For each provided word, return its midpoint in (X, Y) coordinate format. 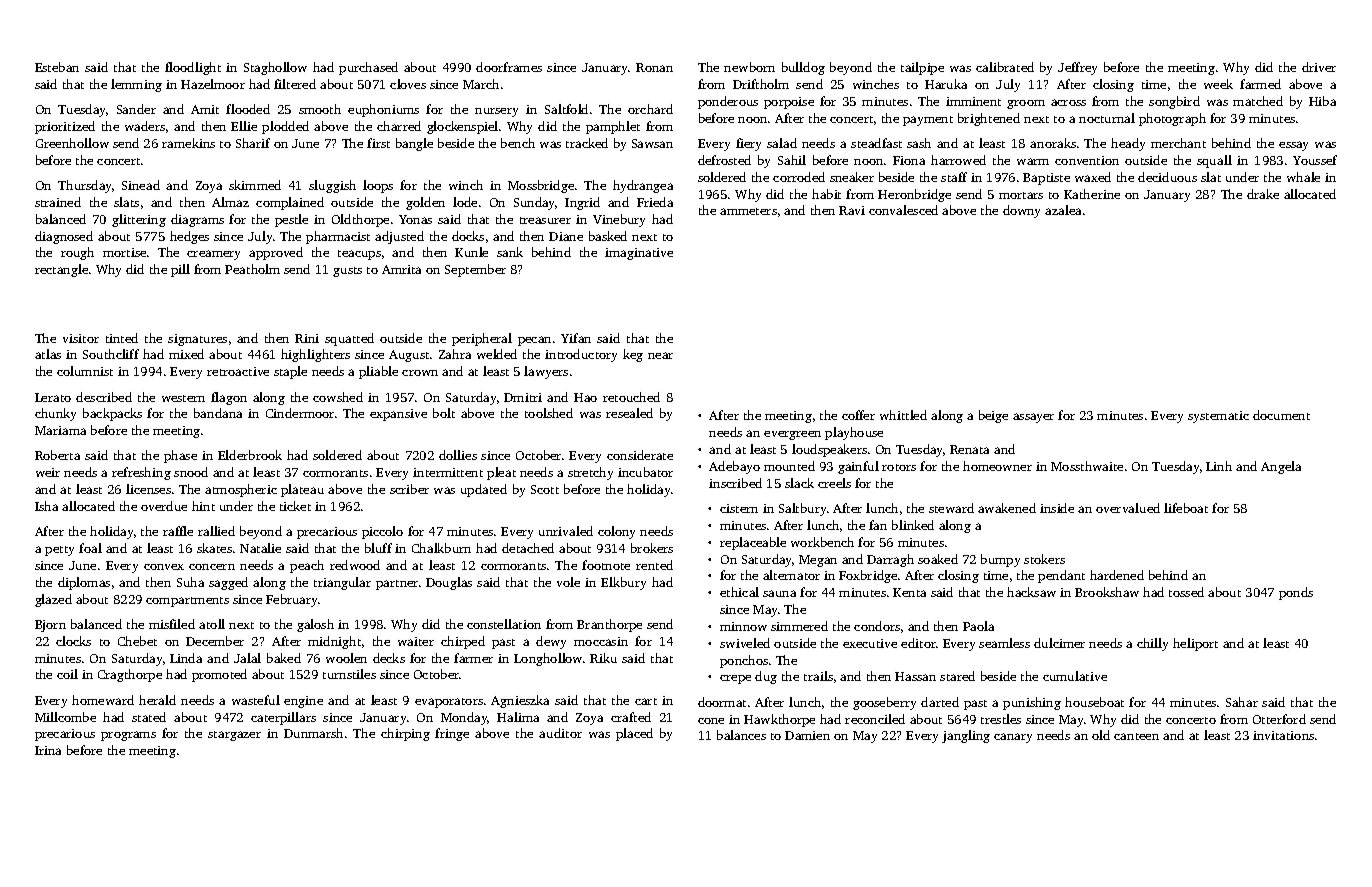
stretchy (590, 473)
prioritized (65, 127)
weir (48, 472)
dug (766, 677)
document (1281, 415)
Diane (566, 236)
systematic (1218, 417)
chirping (405, 734)
